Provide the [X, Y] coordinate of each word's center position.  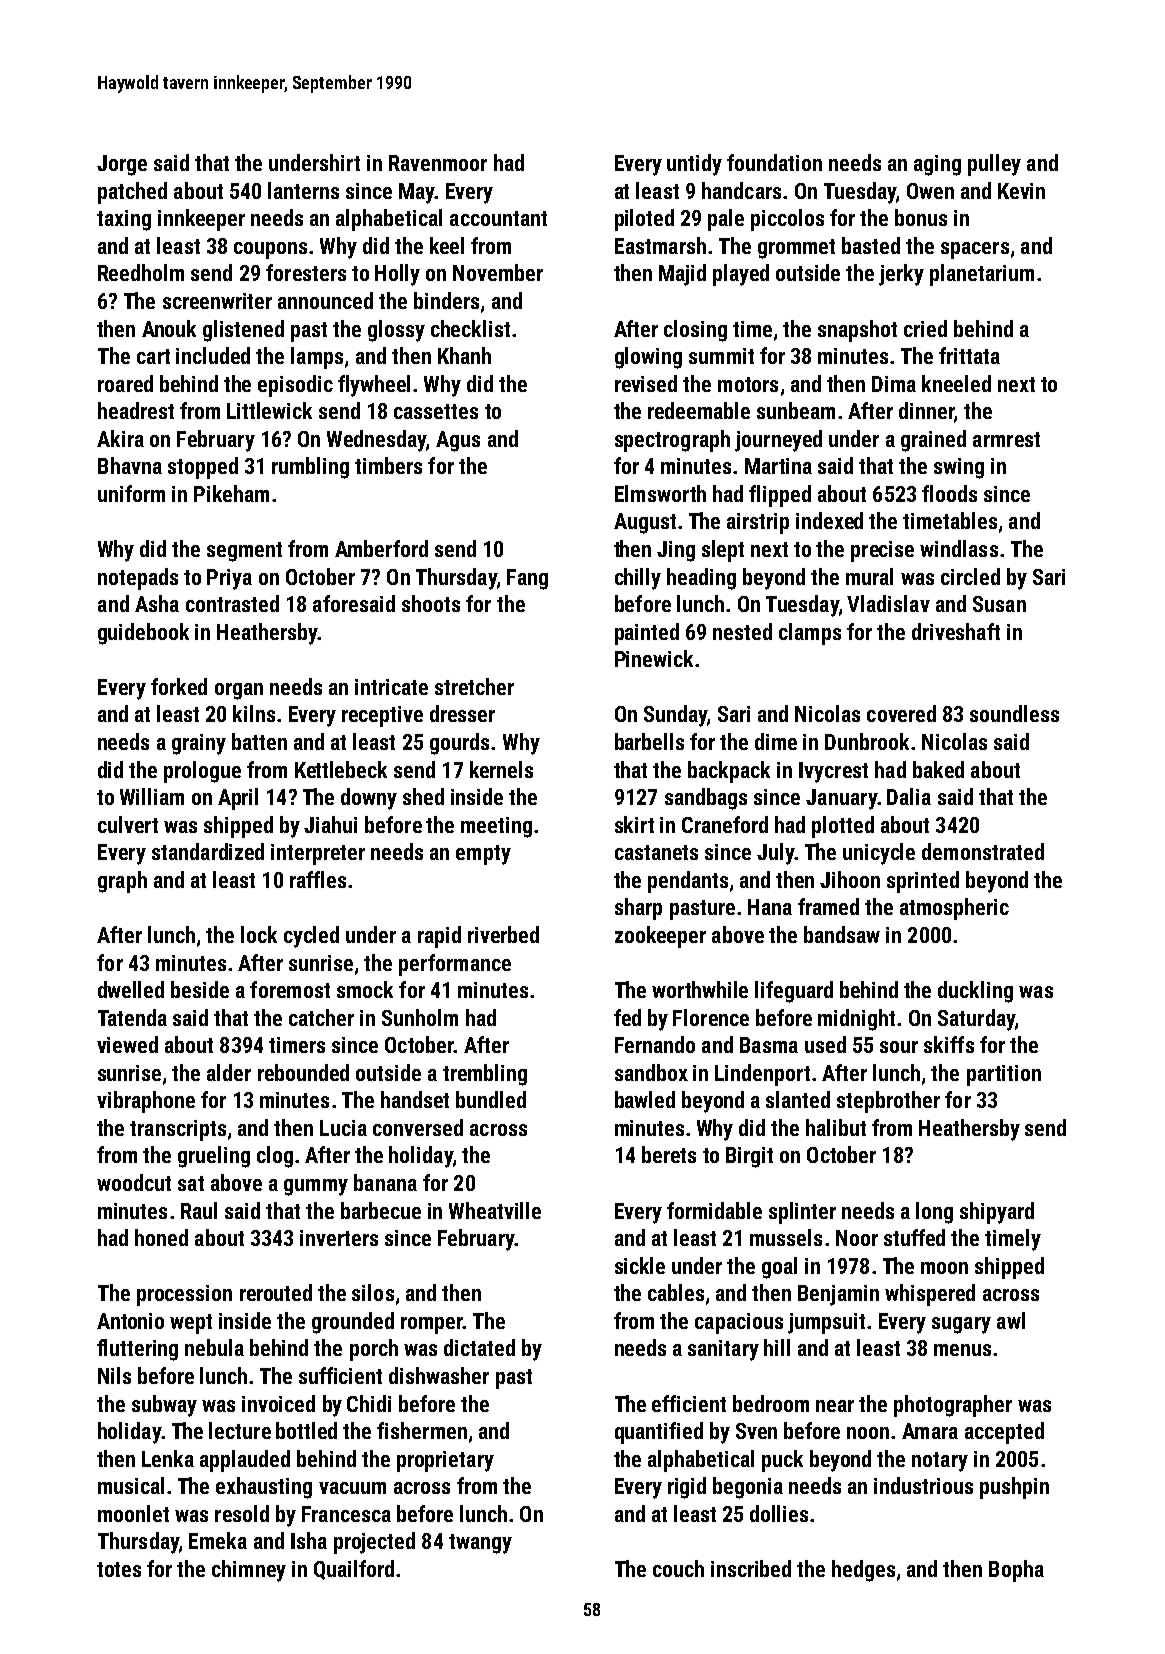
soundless [1014, 713]
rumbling [310, 468]
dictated [479, 1347]
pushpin [1014, 1488]
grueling [214, 1157]
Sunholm [420, 1017]
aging [937, 165]
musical [131, 1485]
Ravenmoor [438, 163]
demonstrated [983, 851]
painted [647, 634]
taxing [124, 220]
